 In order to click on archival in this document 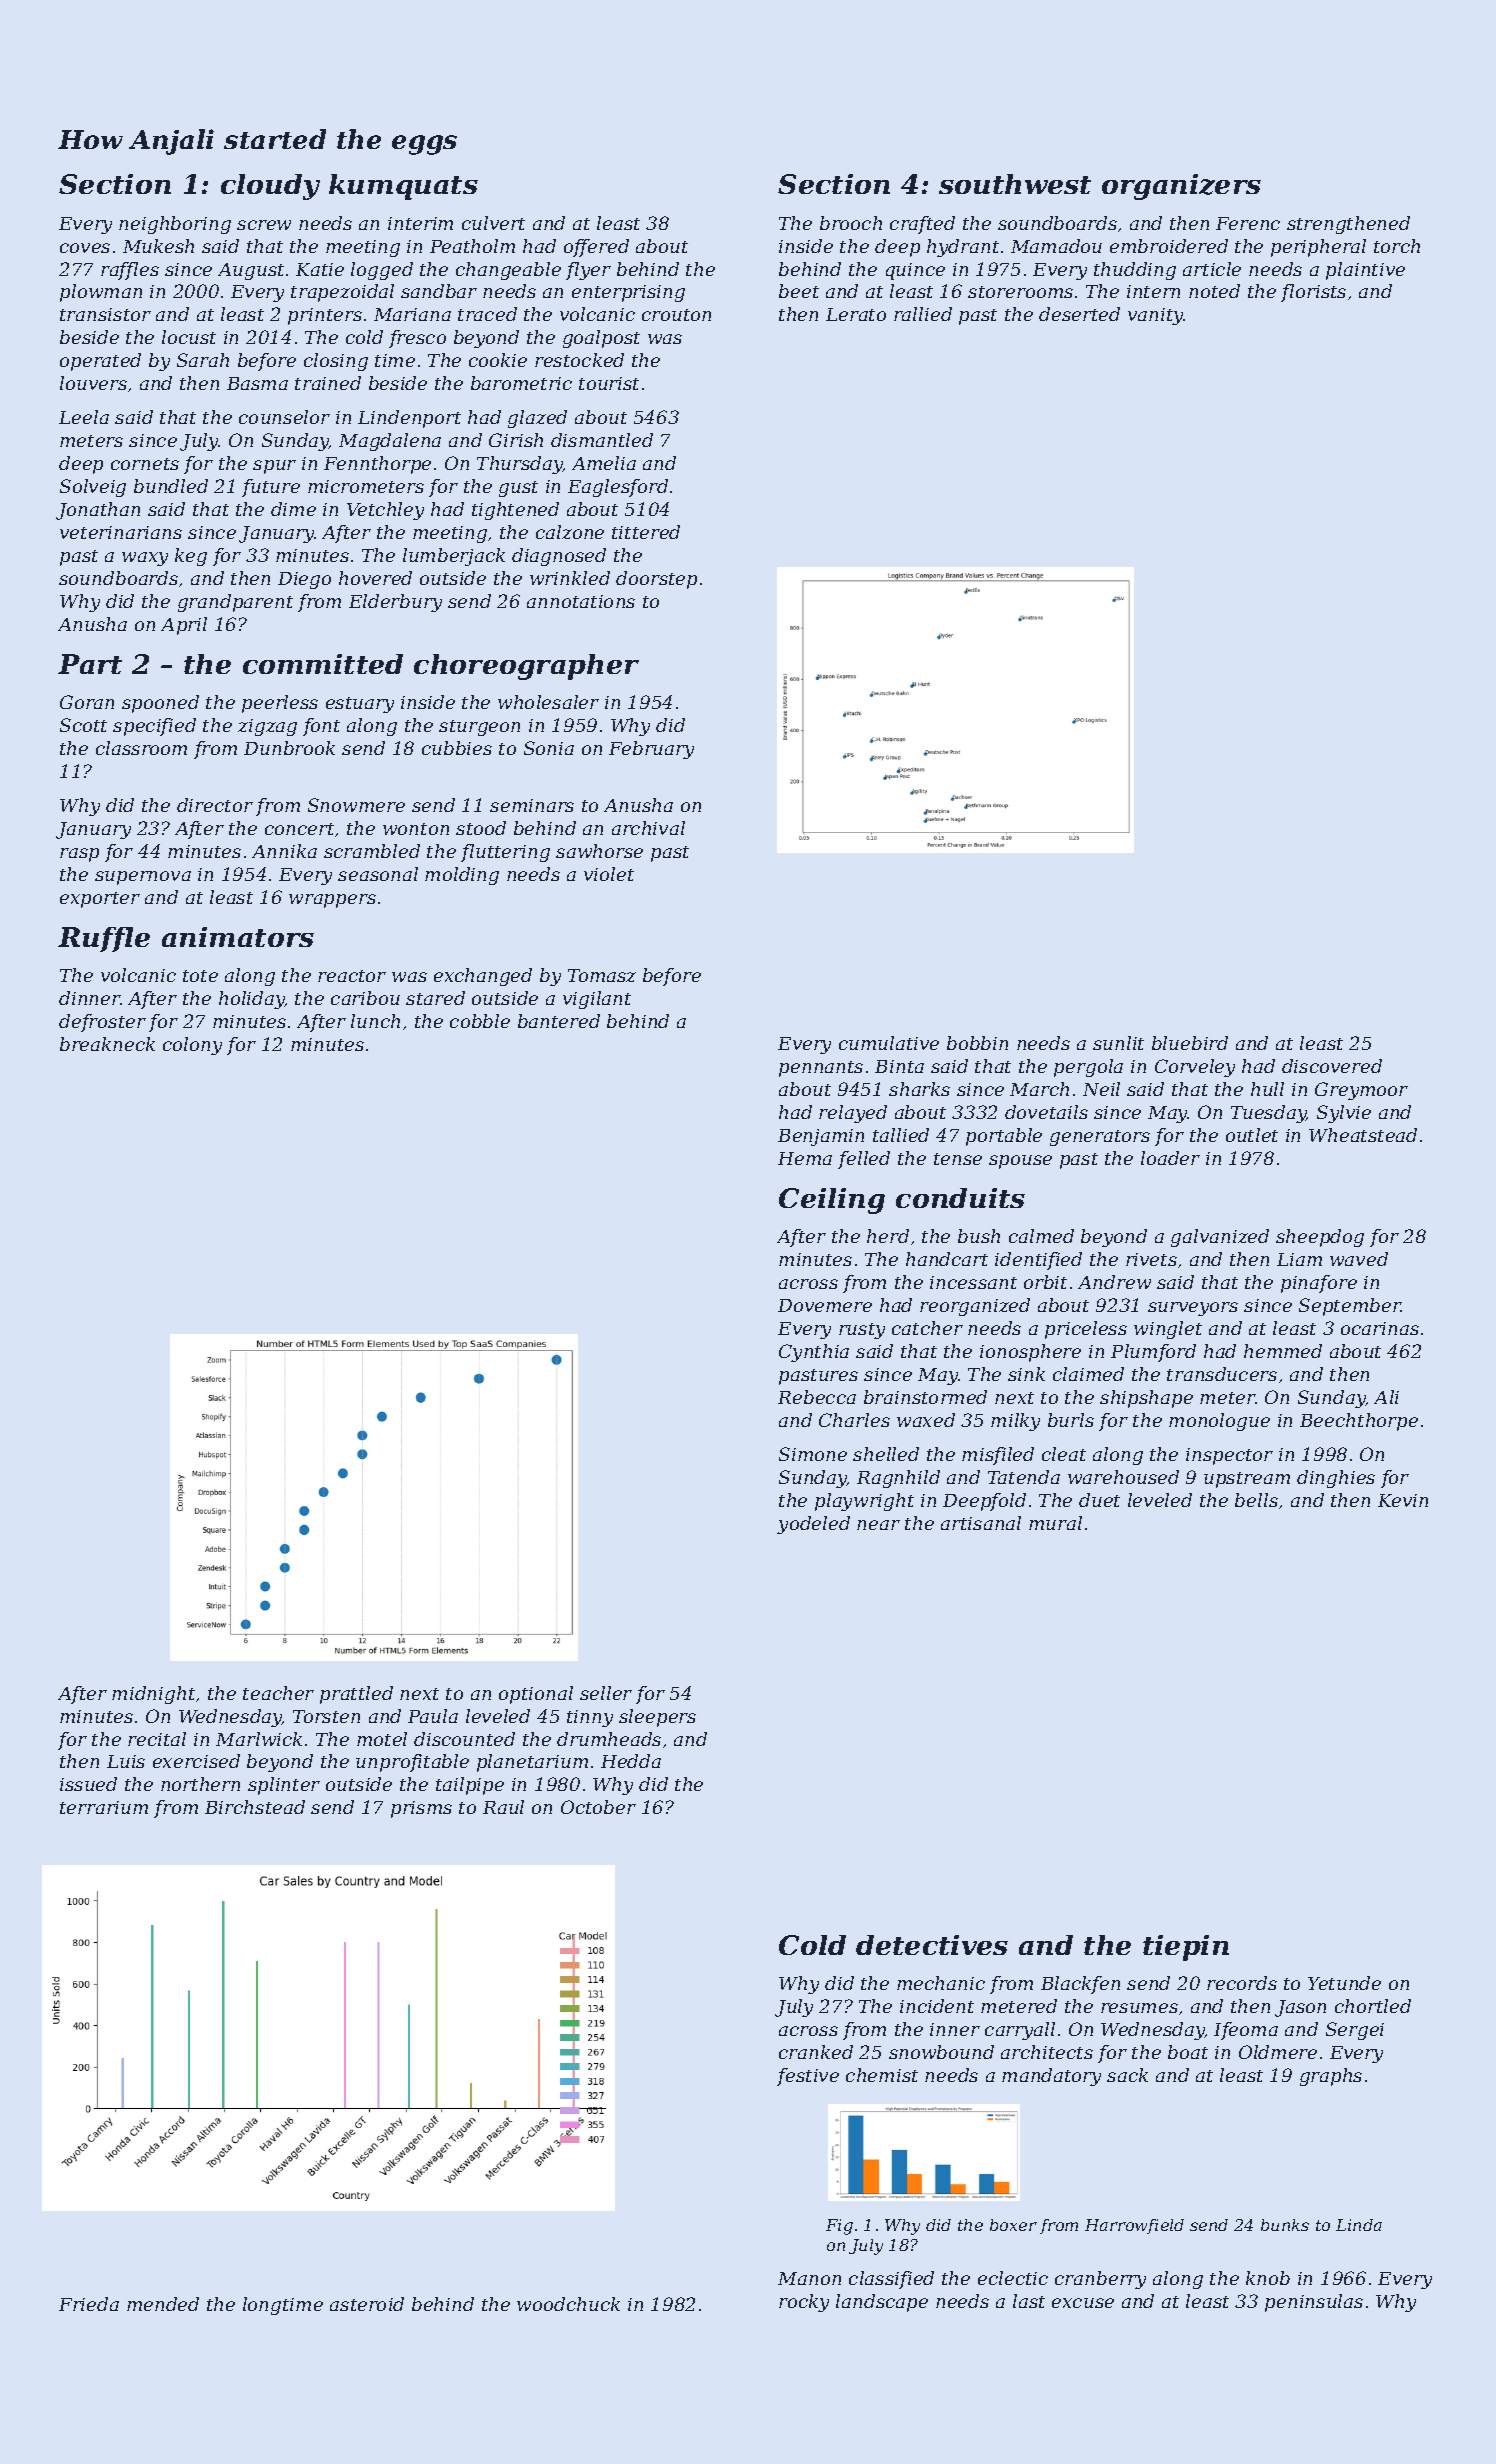, I will do `click(648, 828)`.
